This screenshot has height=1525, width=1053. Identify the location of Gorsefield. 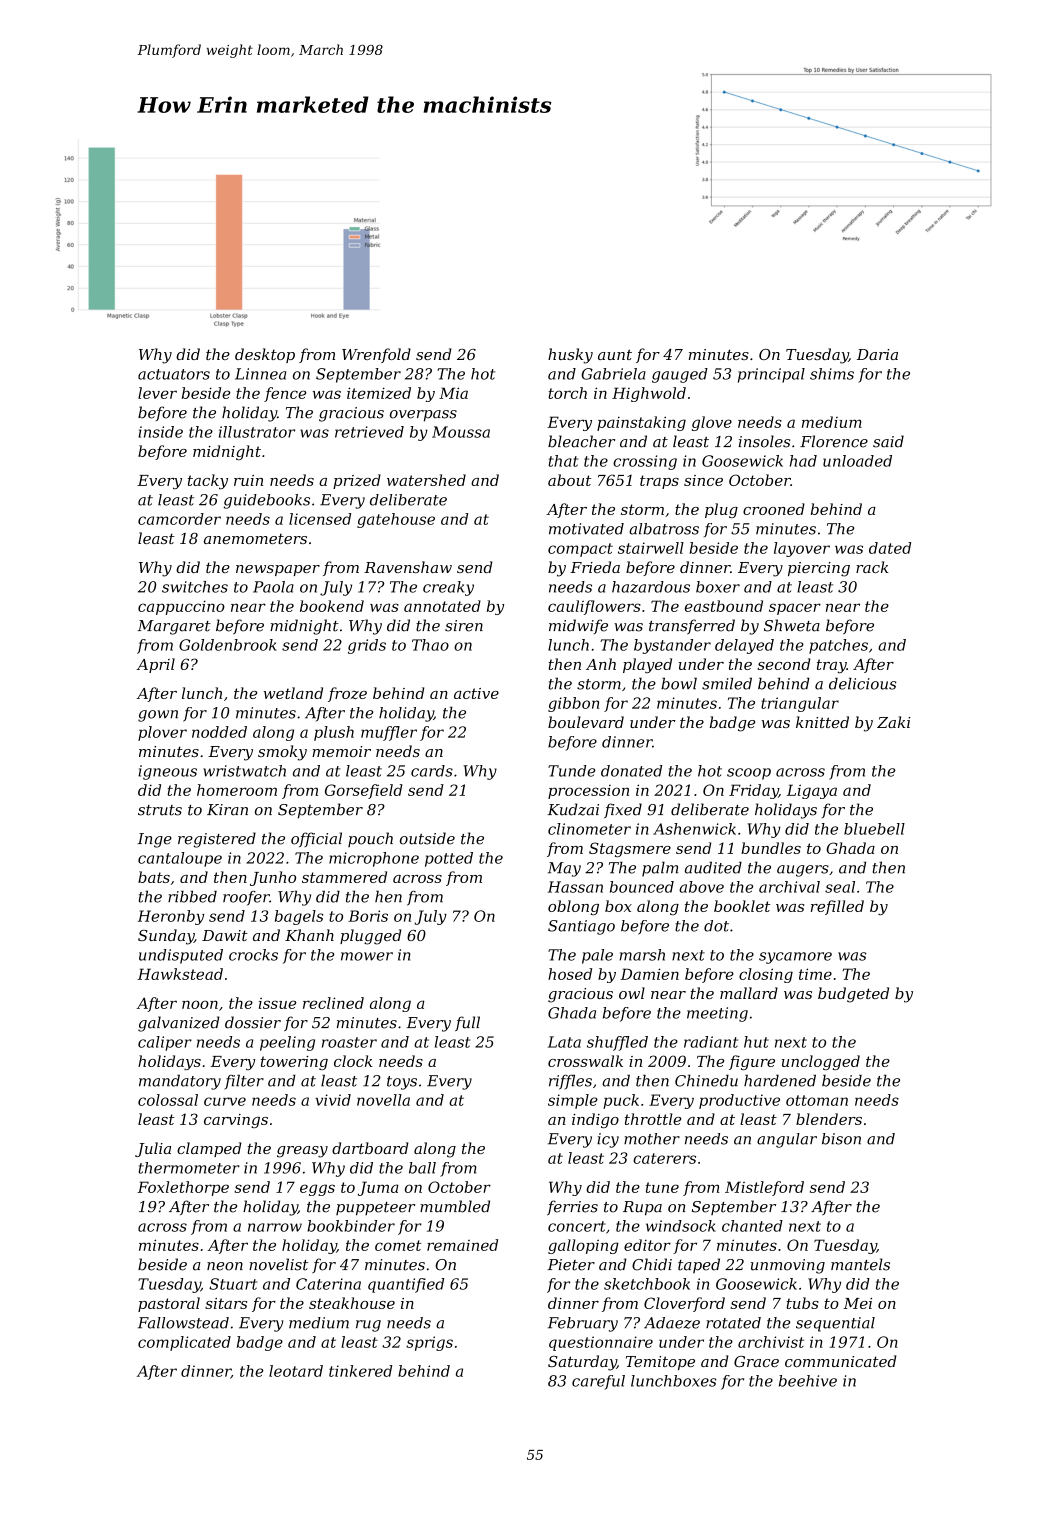
(364, 791).
